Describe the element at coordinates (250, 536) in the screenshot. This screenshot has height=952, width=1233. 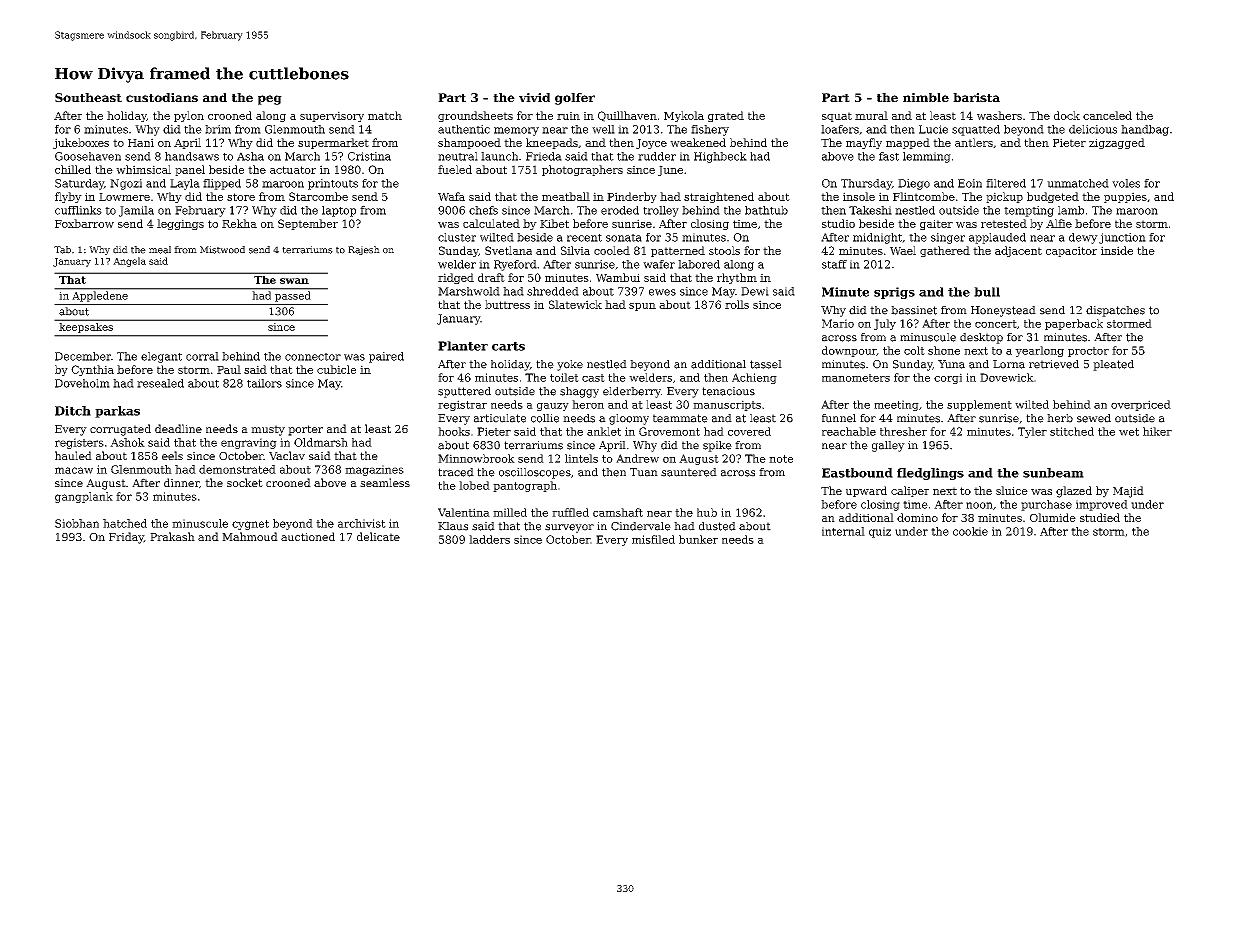
I see `Mahmoud` at that location.
